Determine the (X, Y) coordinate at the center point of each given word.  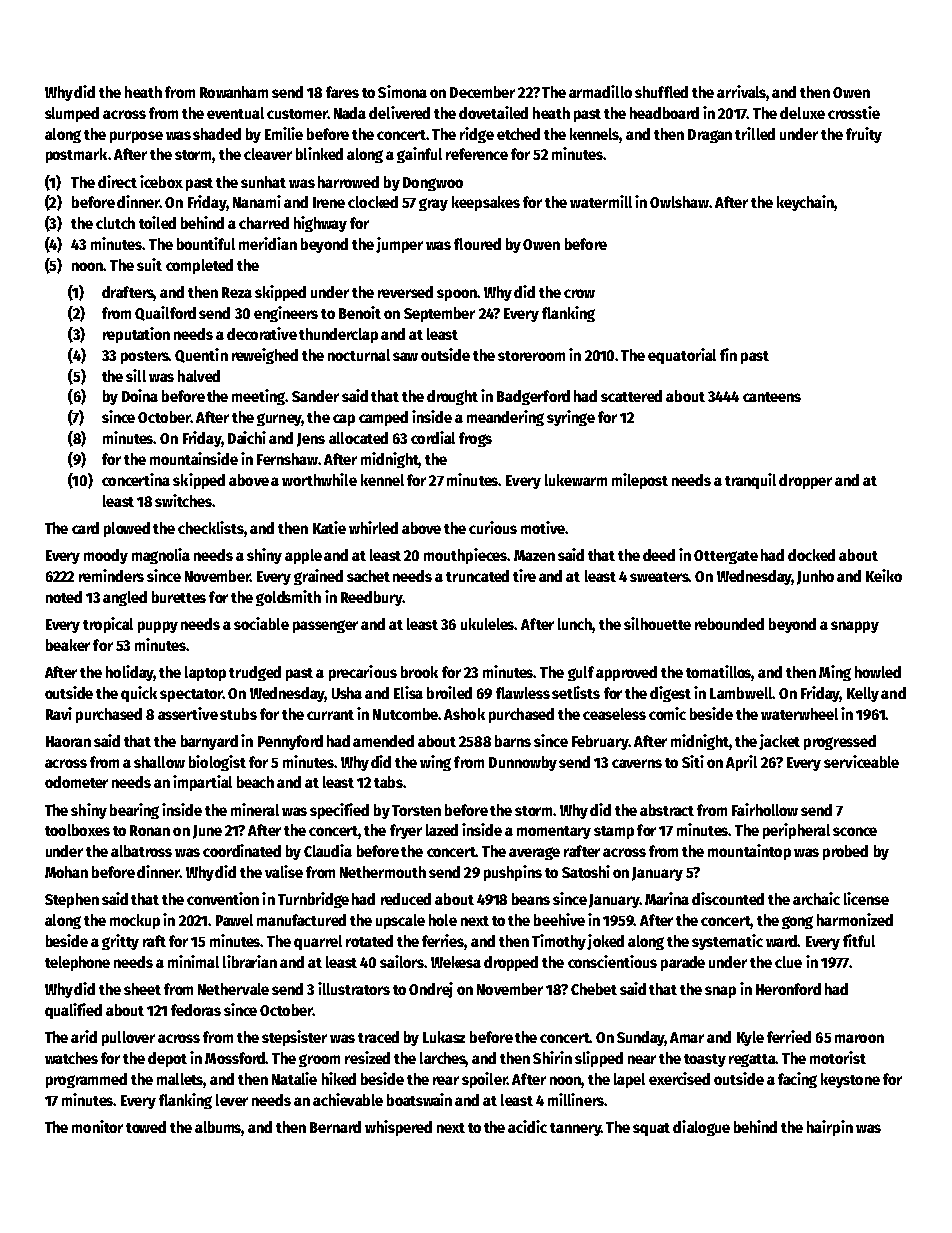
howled (878, 672)
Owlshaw (679, 202)
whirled (373, 527)
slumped (72, 114)
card (85, 528)
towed (146, 1127)
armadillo (600, 91)
